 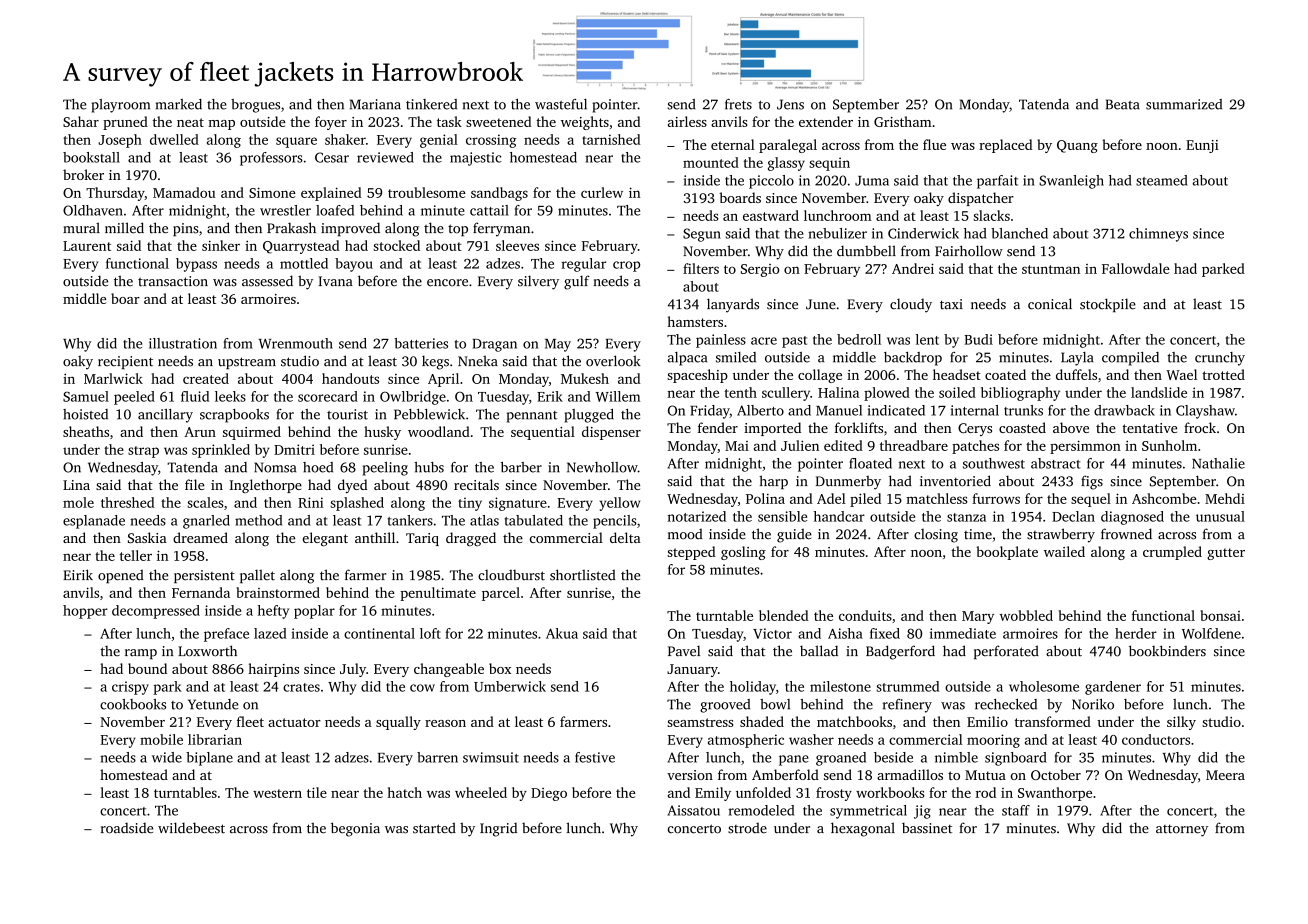 I want to click on herder, so click(x=1136, y=633).
